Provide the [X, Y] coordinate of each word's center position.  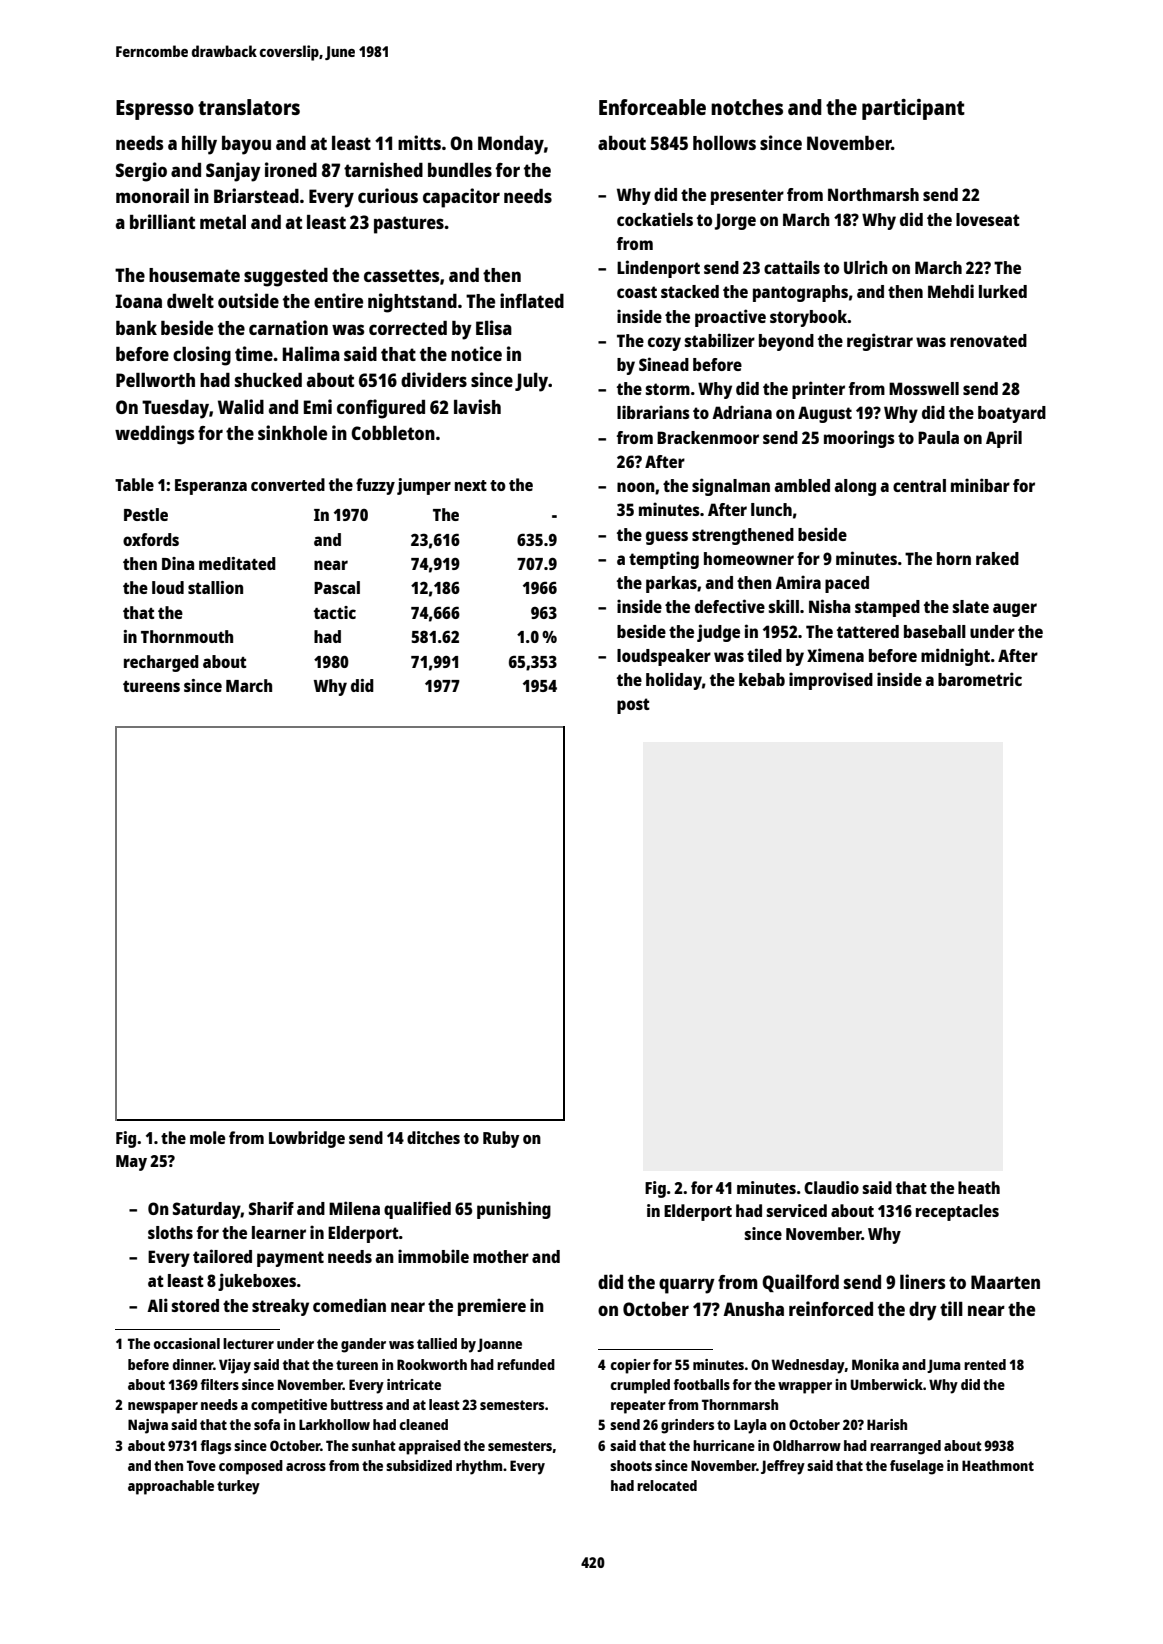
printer [818, 390]
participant [913, 109]
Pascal [337, 587]
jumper [424, 486]
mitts [419, 142]
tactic [335, 612]
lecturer [248, 1343]
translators [249, 107]
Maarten [1005, 1282]
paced [847, 584]
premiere [492, 1307]
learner [279, 1232]
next [471, 485]
